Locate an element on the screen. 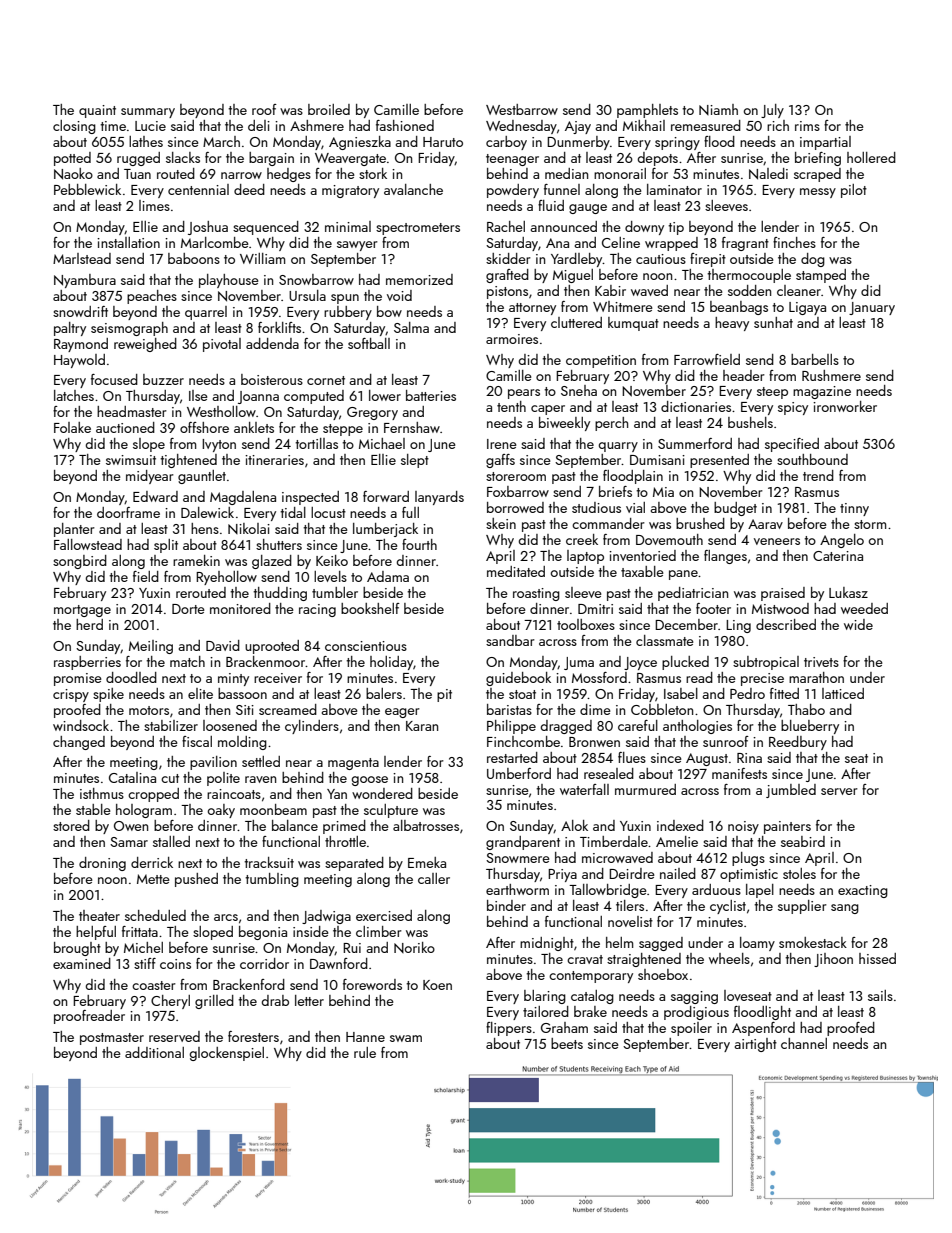 The image size is (952, 1233). described is located at coordinates (786, 624).
